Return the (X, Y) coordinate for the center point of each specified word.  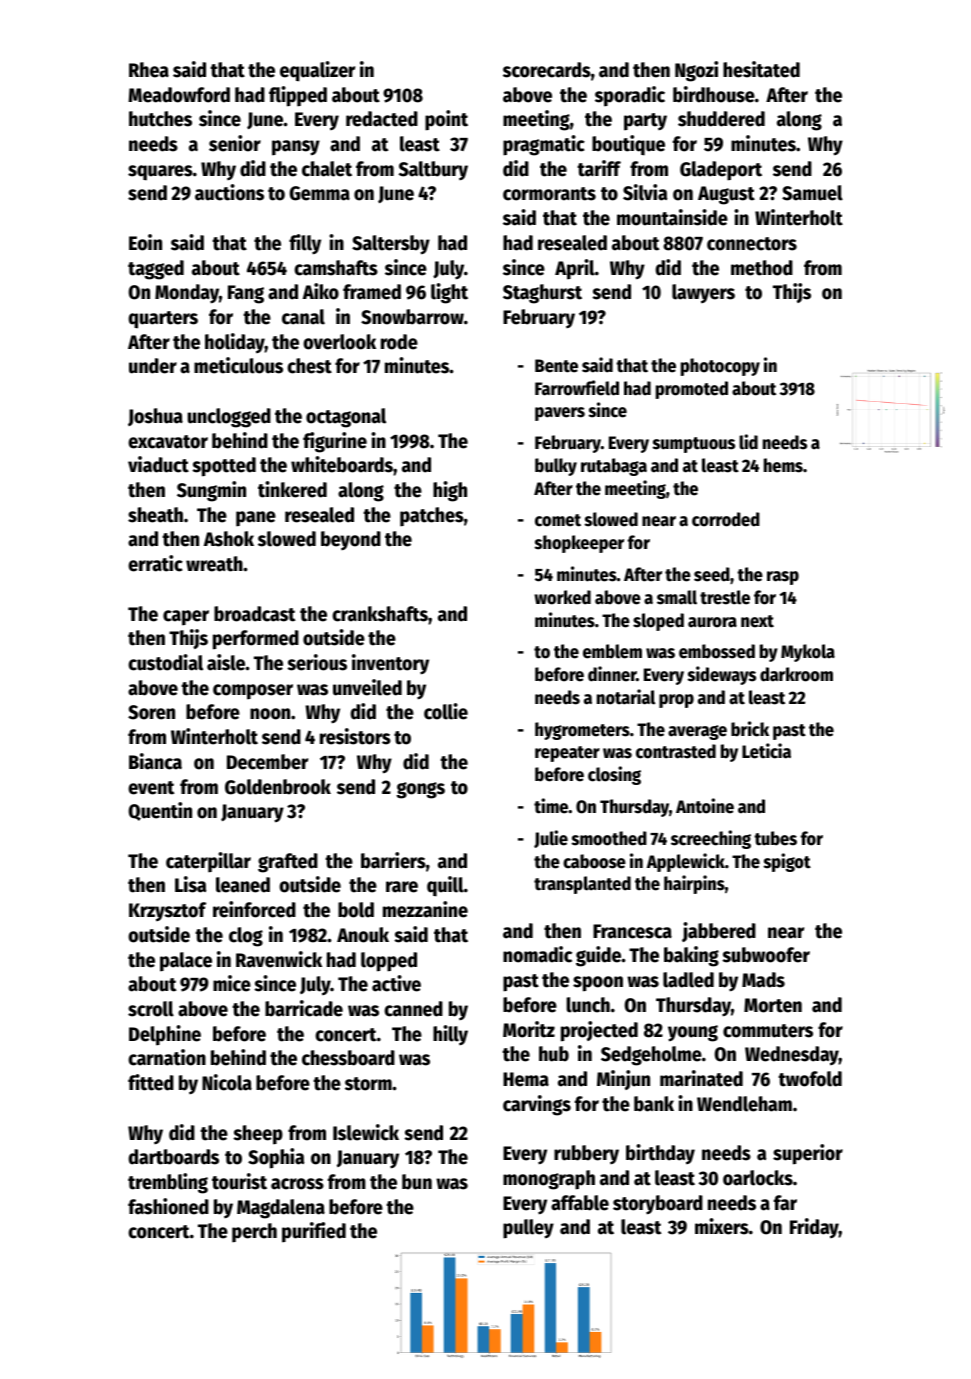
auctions (229, 192)
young (693, 1033)
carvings (537, 1105)
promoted (692, 390)
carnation (167, 1057)
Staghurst (542, 294)
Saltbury (433, 170)
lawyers (703, 294)
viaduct (158, 464)
